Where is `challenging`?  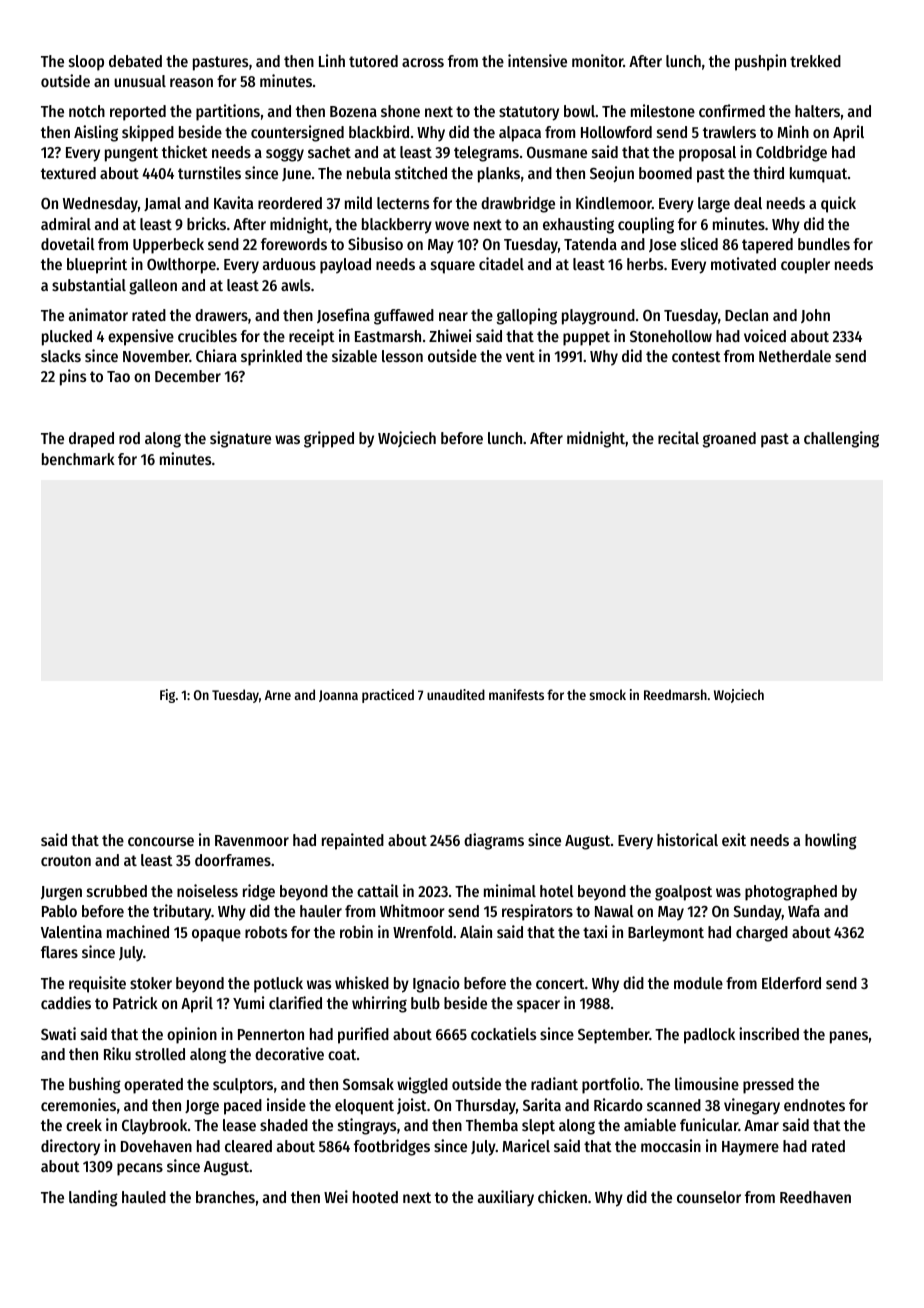 challenging is located at coordinates (841, 439).
